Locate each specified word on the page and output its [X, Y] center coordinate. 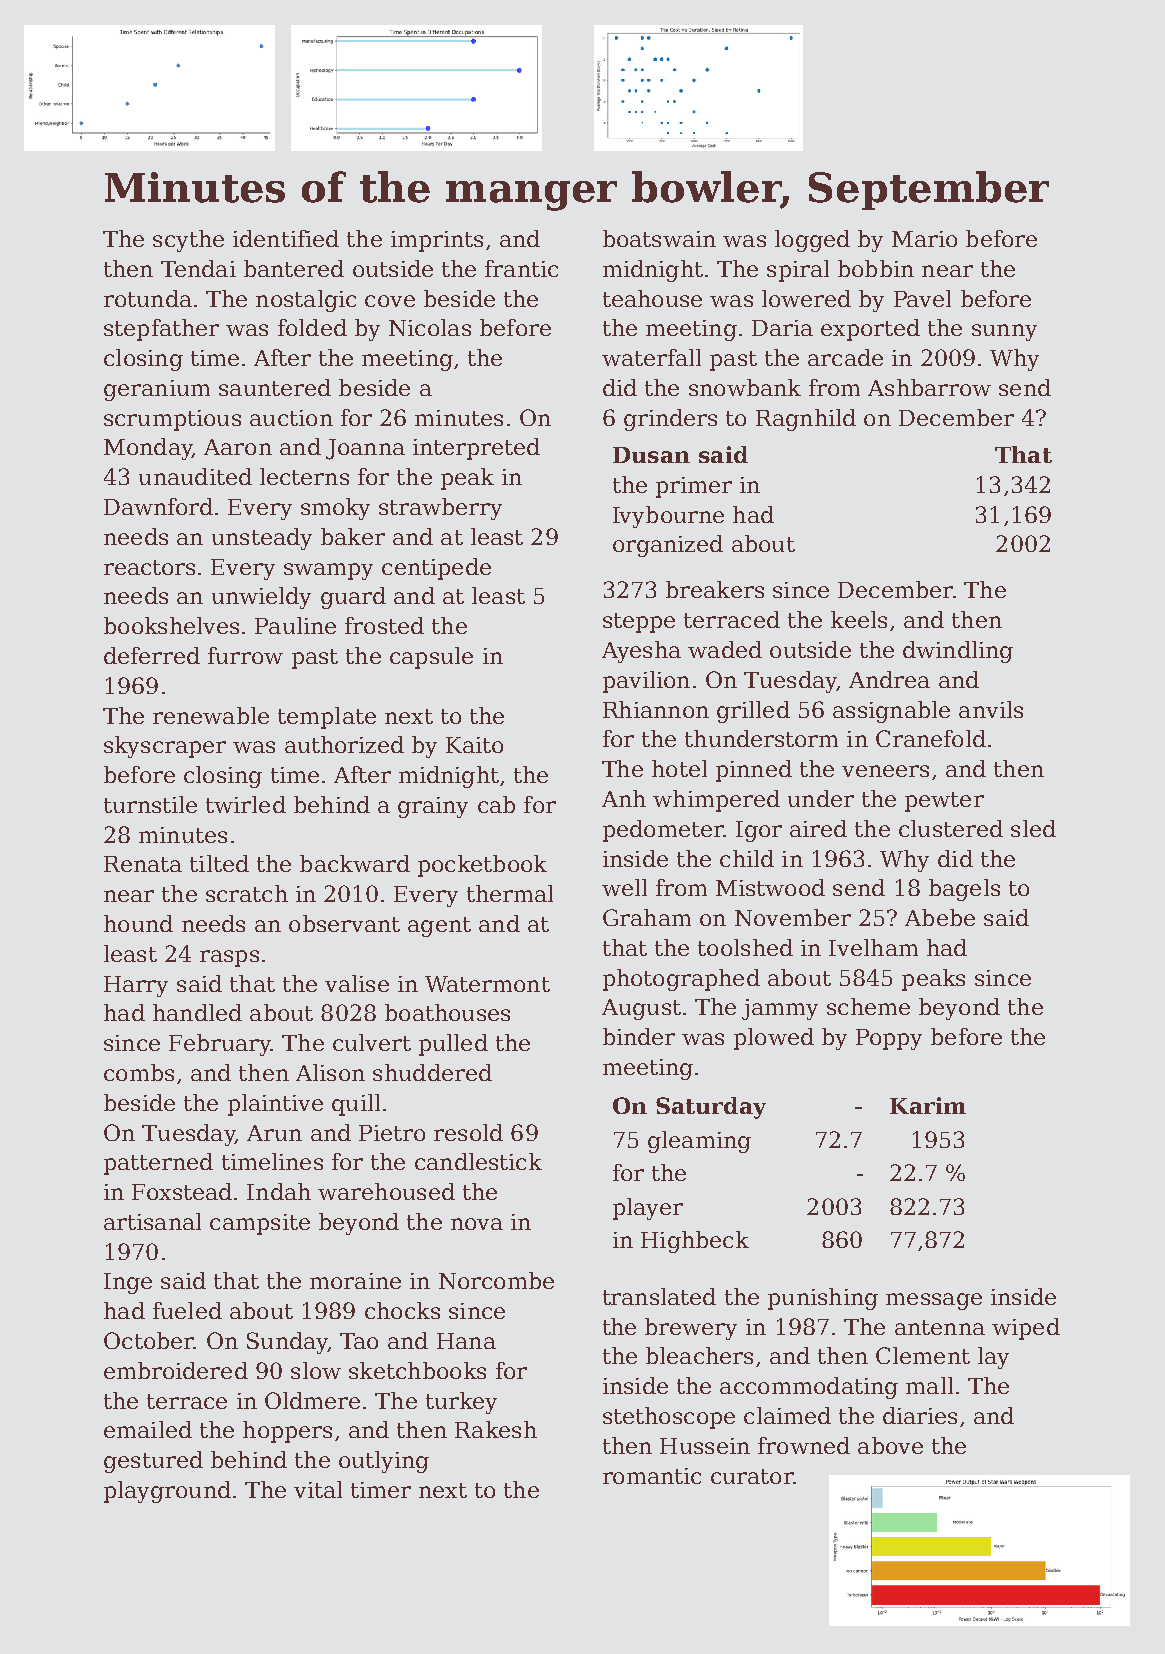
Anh [624, 798]
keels [859, 619]
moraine [355, 1281]
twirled [246, 804]
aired [818, 828]
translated [659, 1296]
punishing [823, 1299]
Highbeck [695, 1242]
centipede [436, 569]
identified [286, 238]
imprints [437, 241]
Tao [359, 1341]
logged [812, 241]
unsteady [262, 539]
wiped [1026, 1329]
